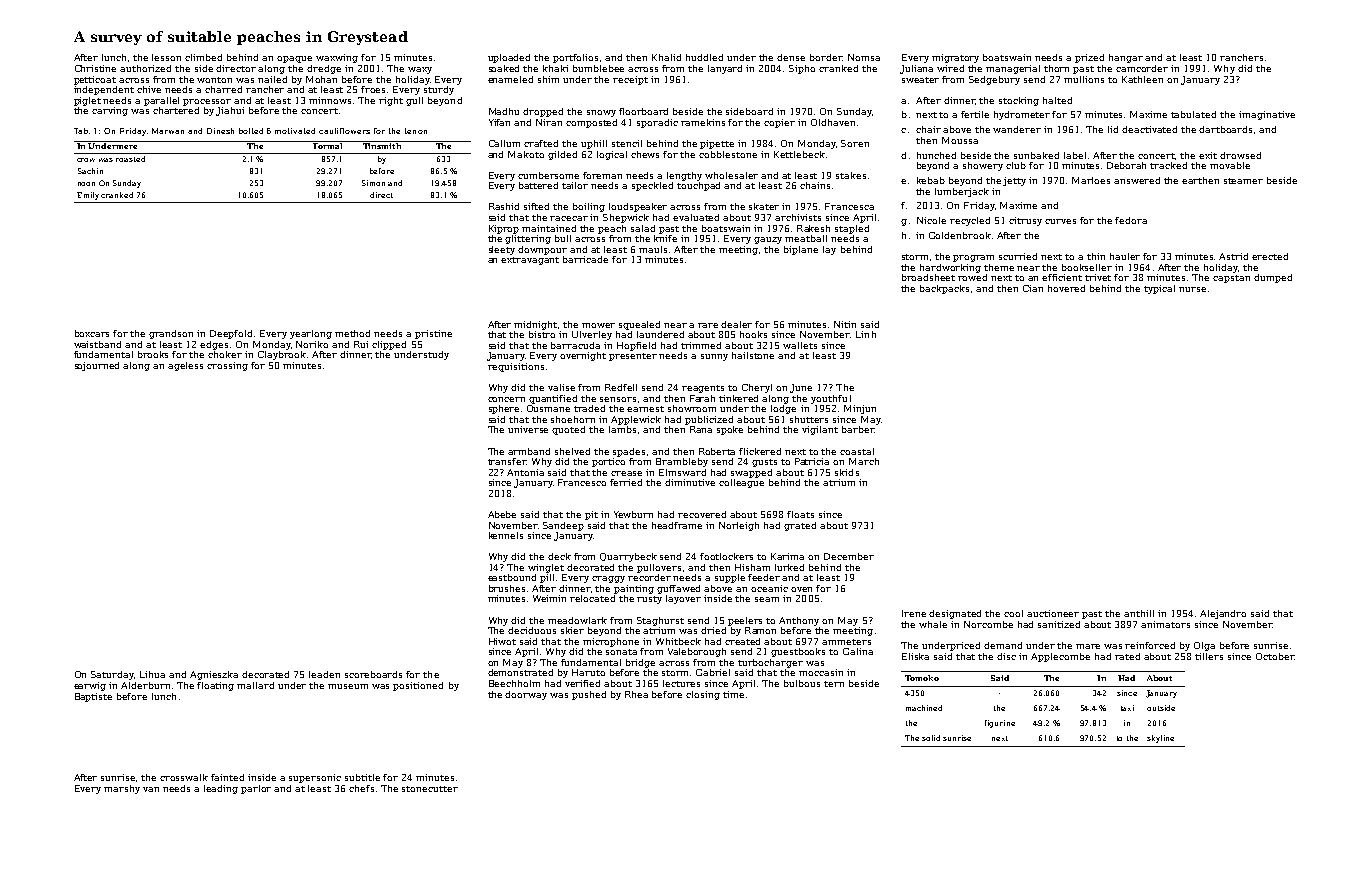 The width and height of the image is (1372, 887). What do you see at coordinates (809, 419) in the image?
I see `shutters` at bounding box center [809, 419].
